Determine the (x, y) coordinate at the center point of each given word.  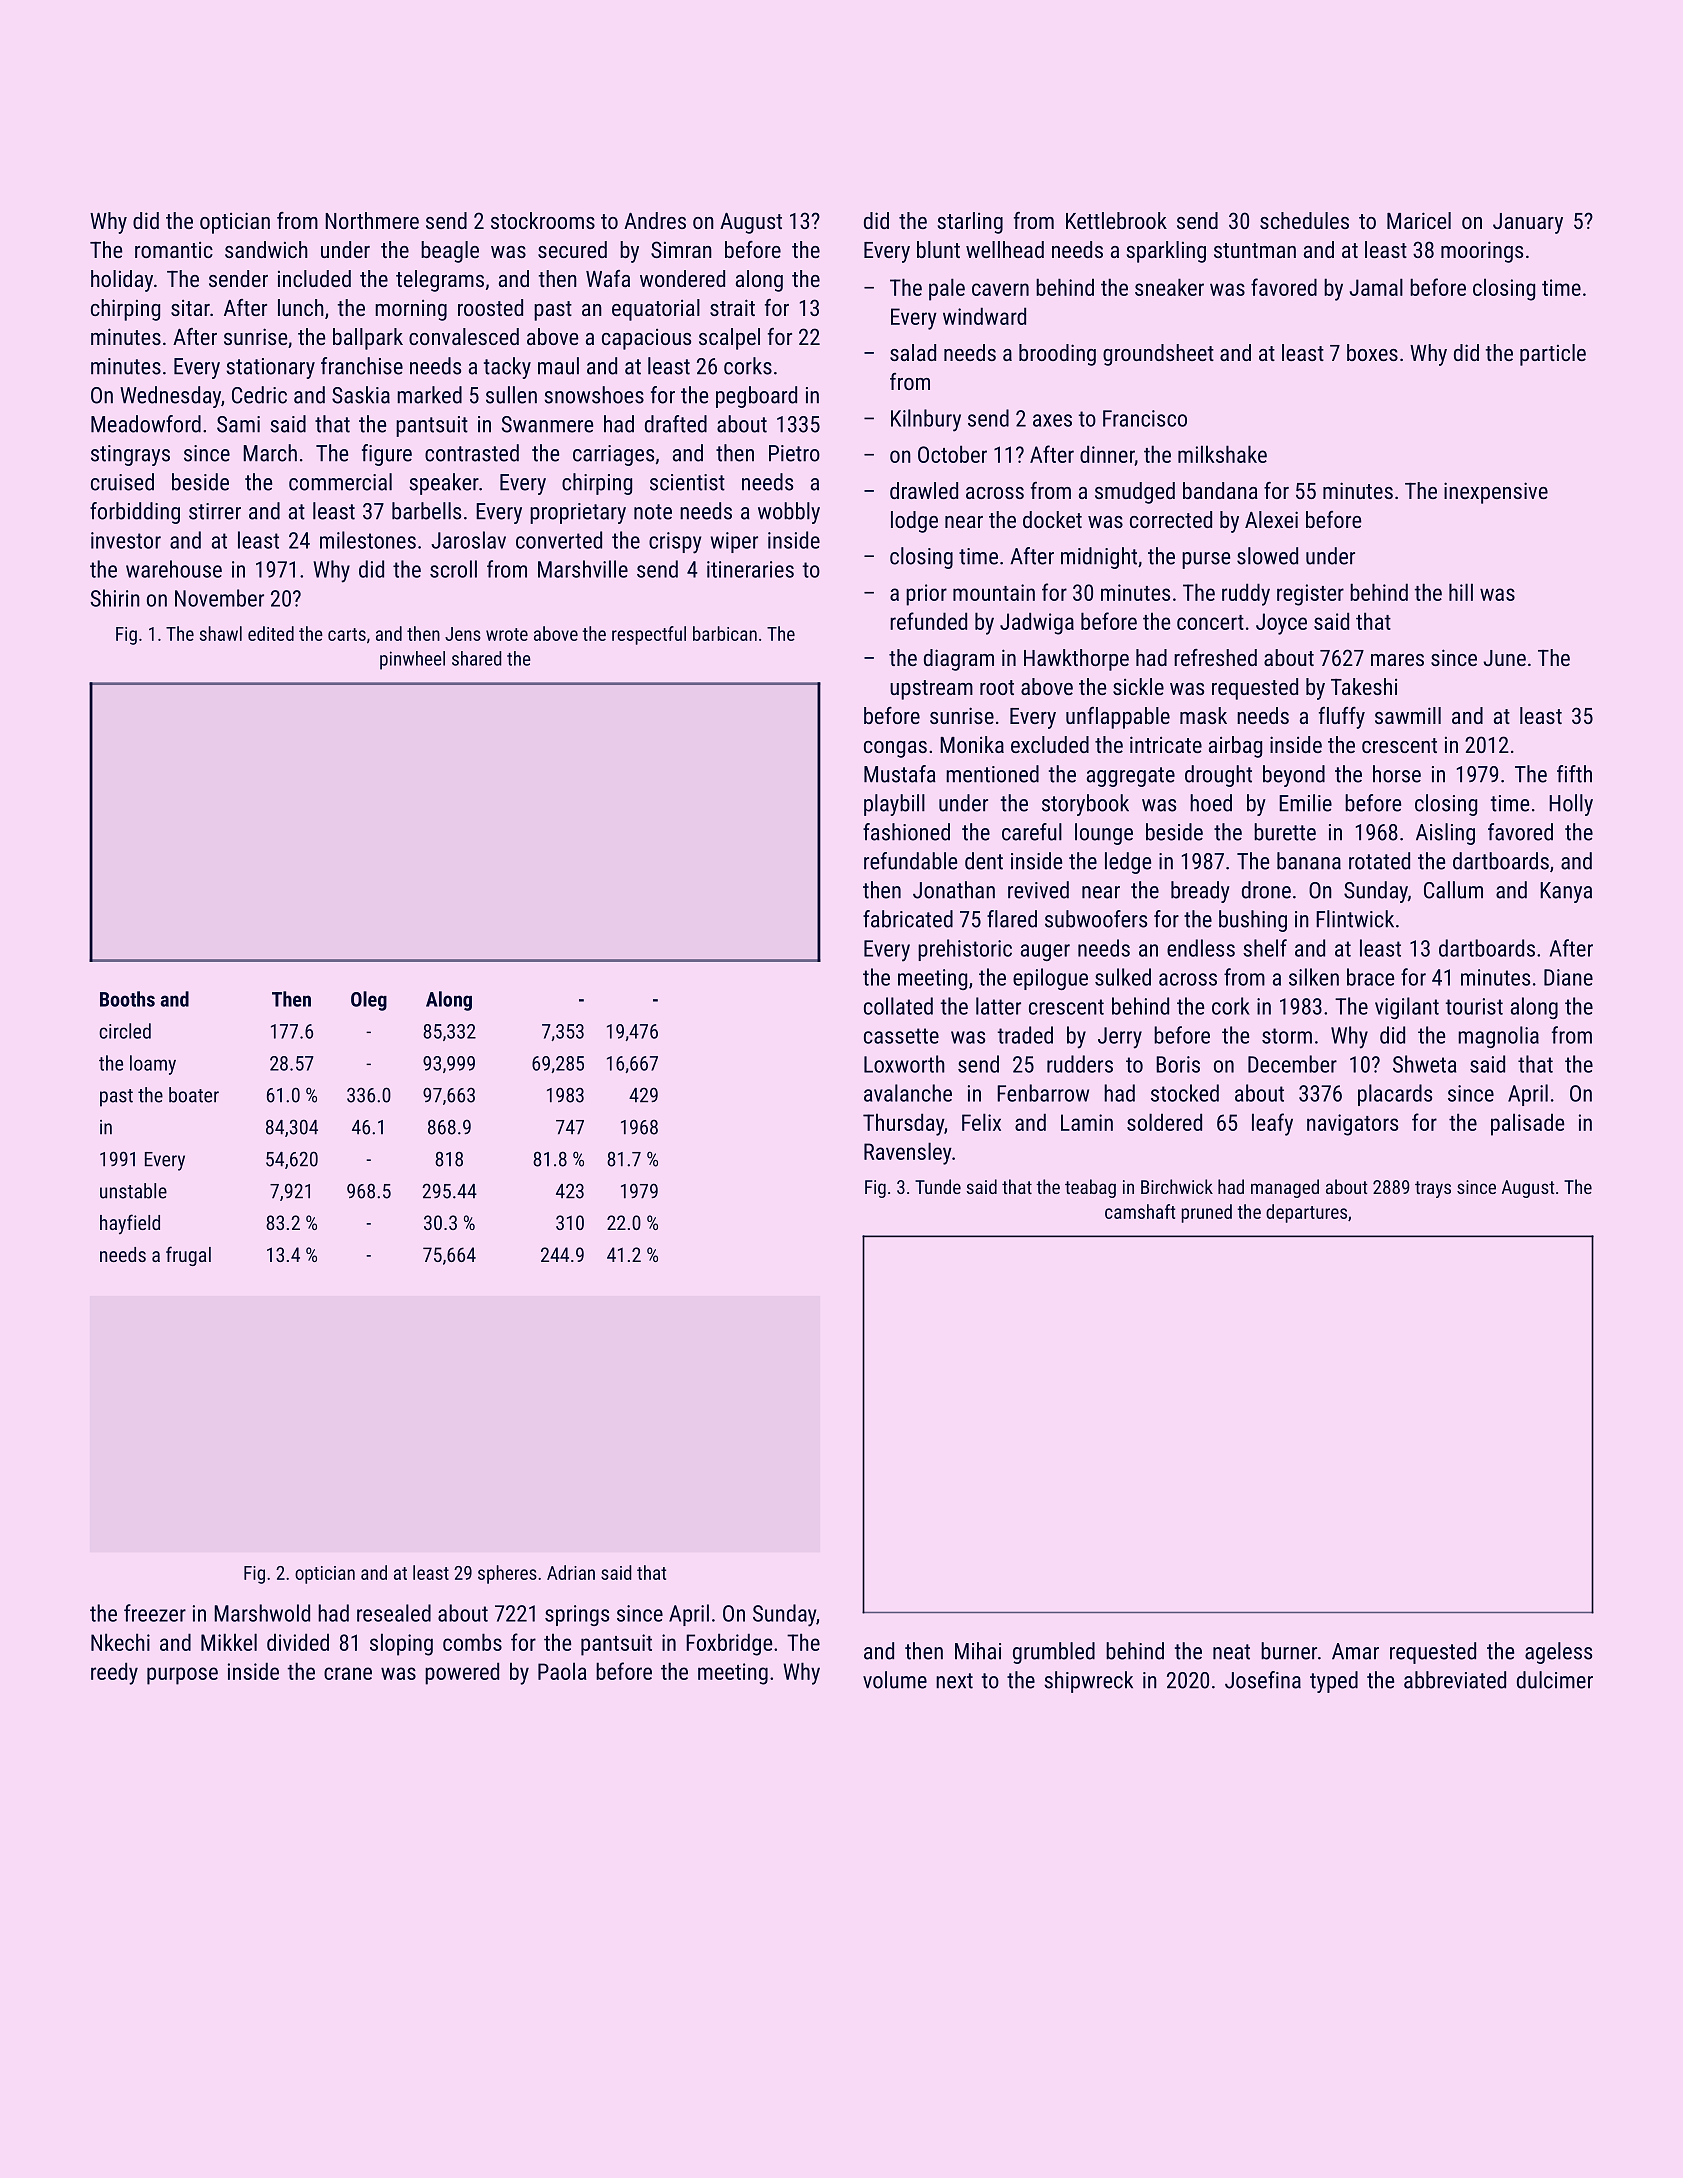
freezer (155, 1613)
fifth (1574, 774)
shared (477, 658)
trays (1433, 1189)
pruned (1206, 1213)
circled (125, 1031)
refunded (928, 621)
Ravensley (908, 1153)
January (1528, 223)
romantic (174, 250)
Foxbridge (729, 1644)
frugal (188, 1256)
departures (1306, 1213)
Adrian (571, 1572)
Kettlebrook (1116, 220)
